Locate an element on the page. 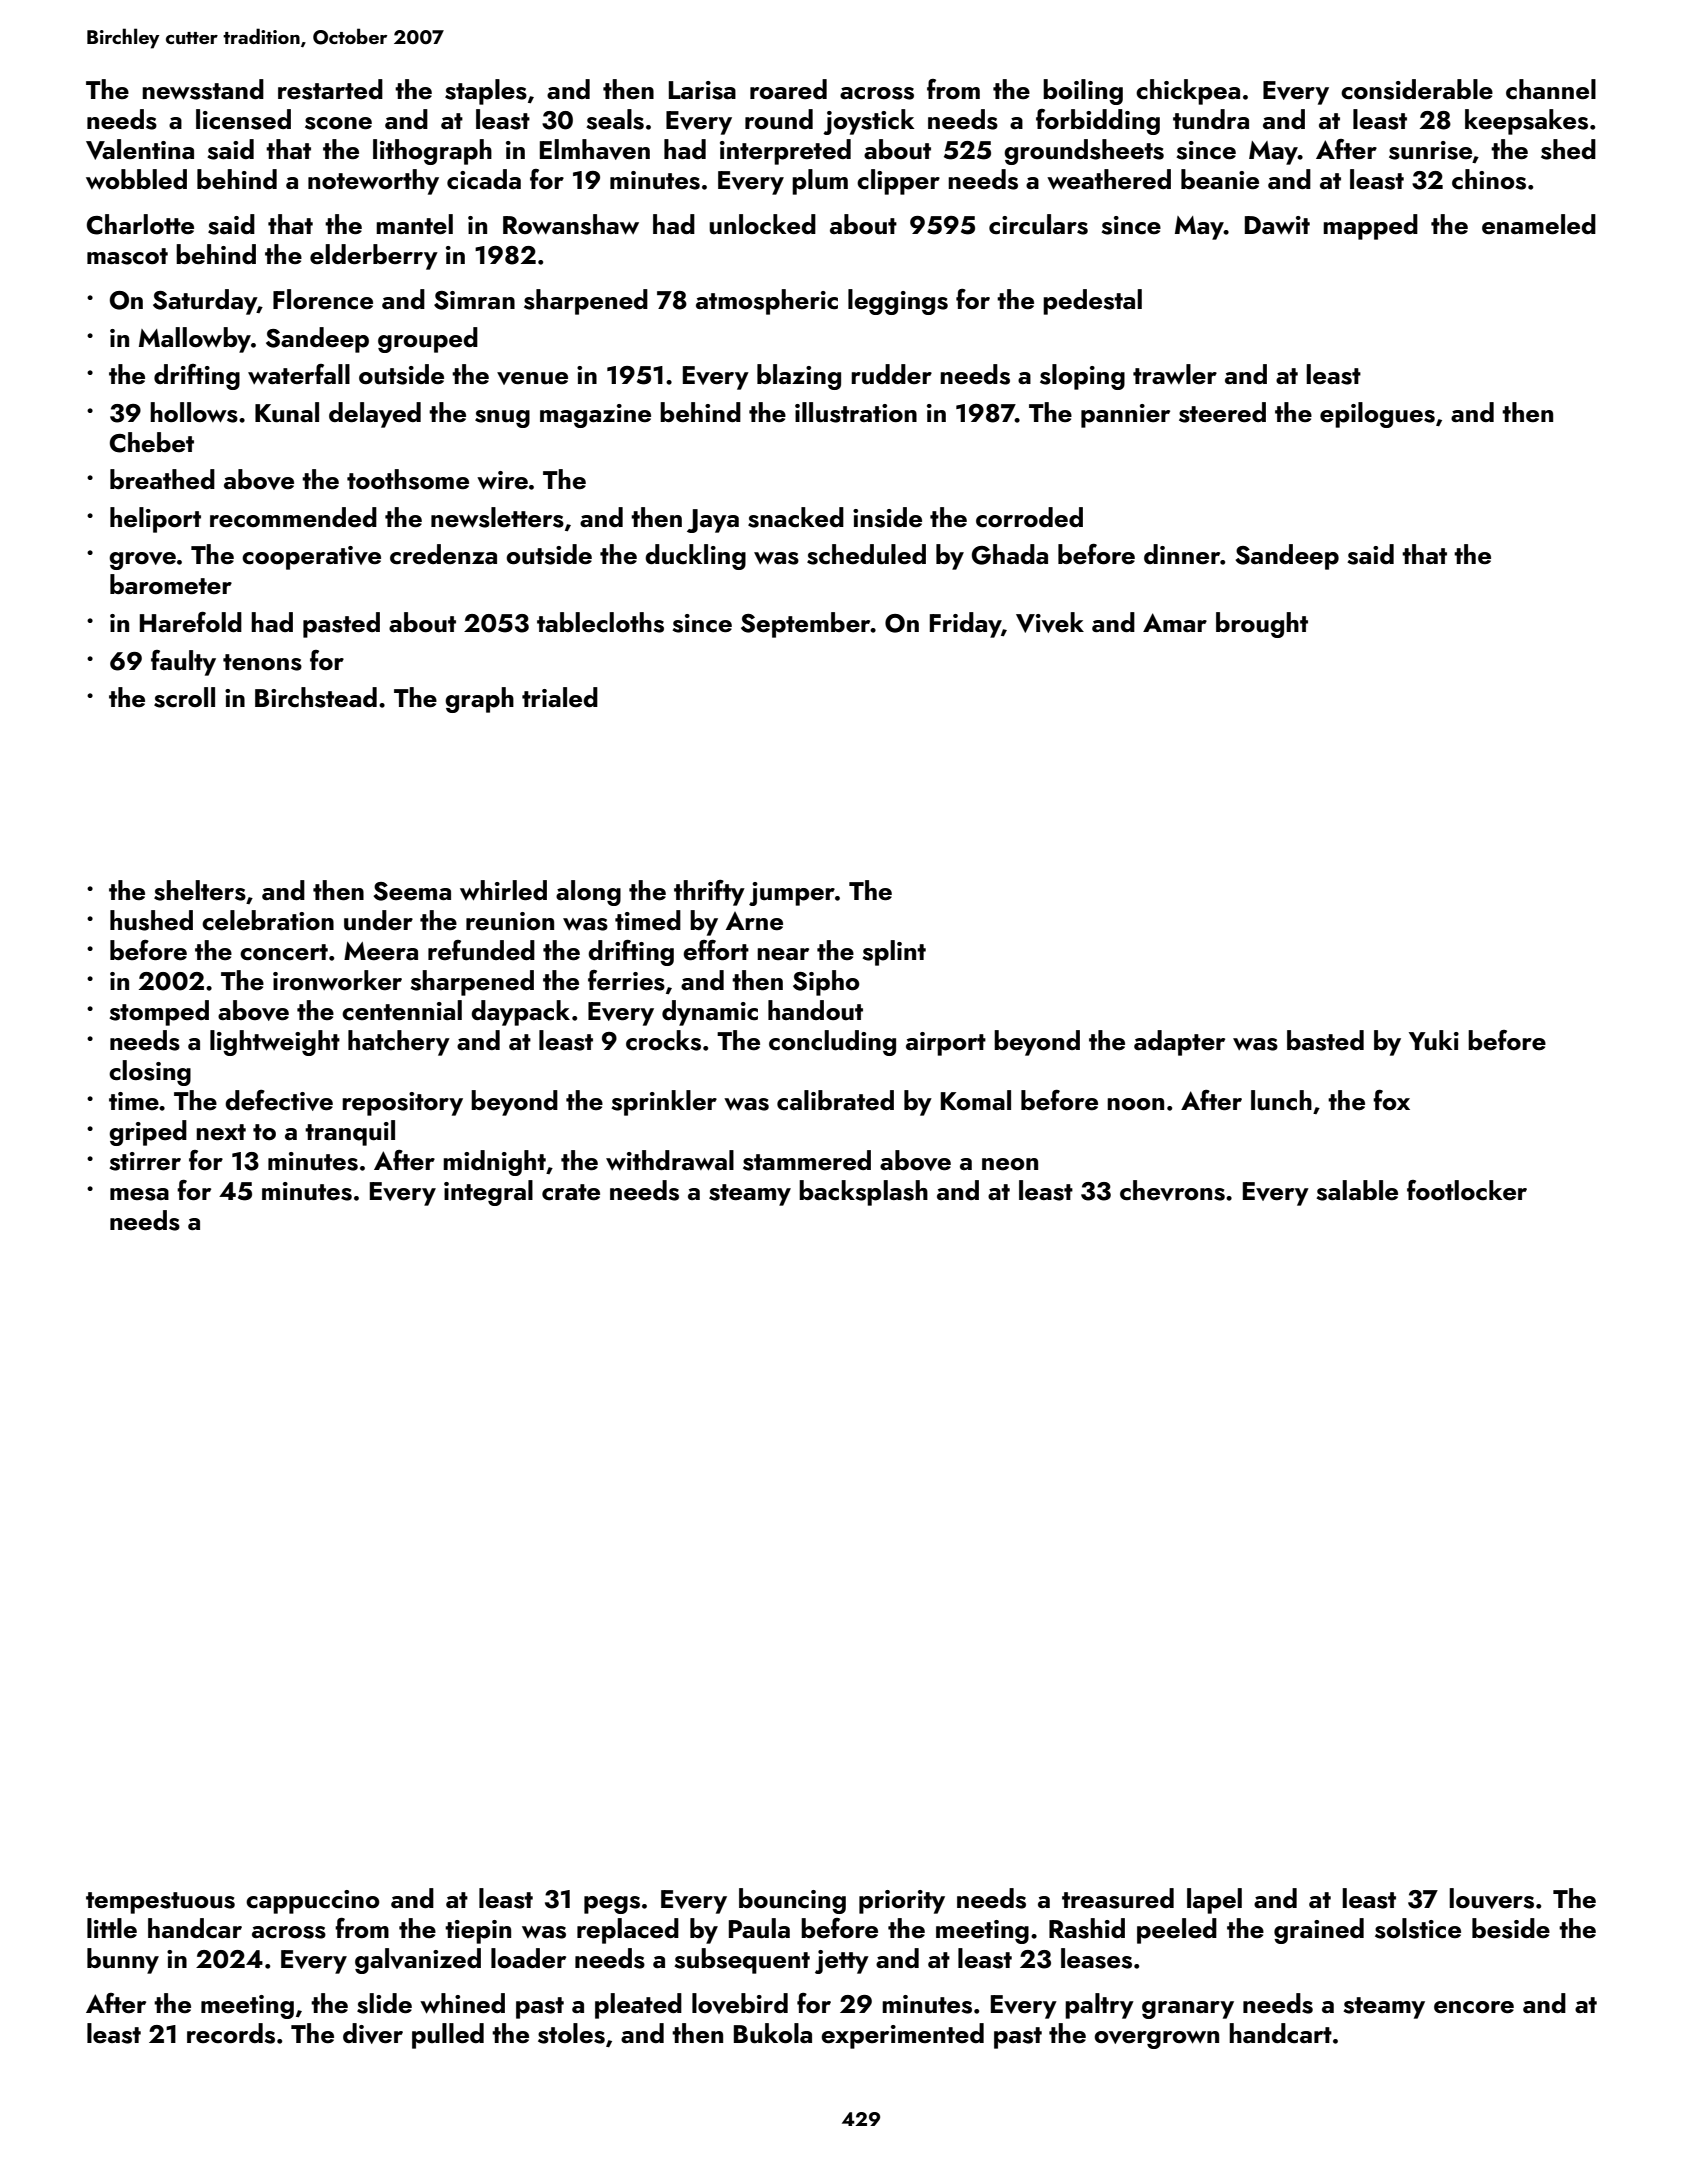 This document has width=1683, height=2178. sunrise is located at coordinates (1430, 150).
